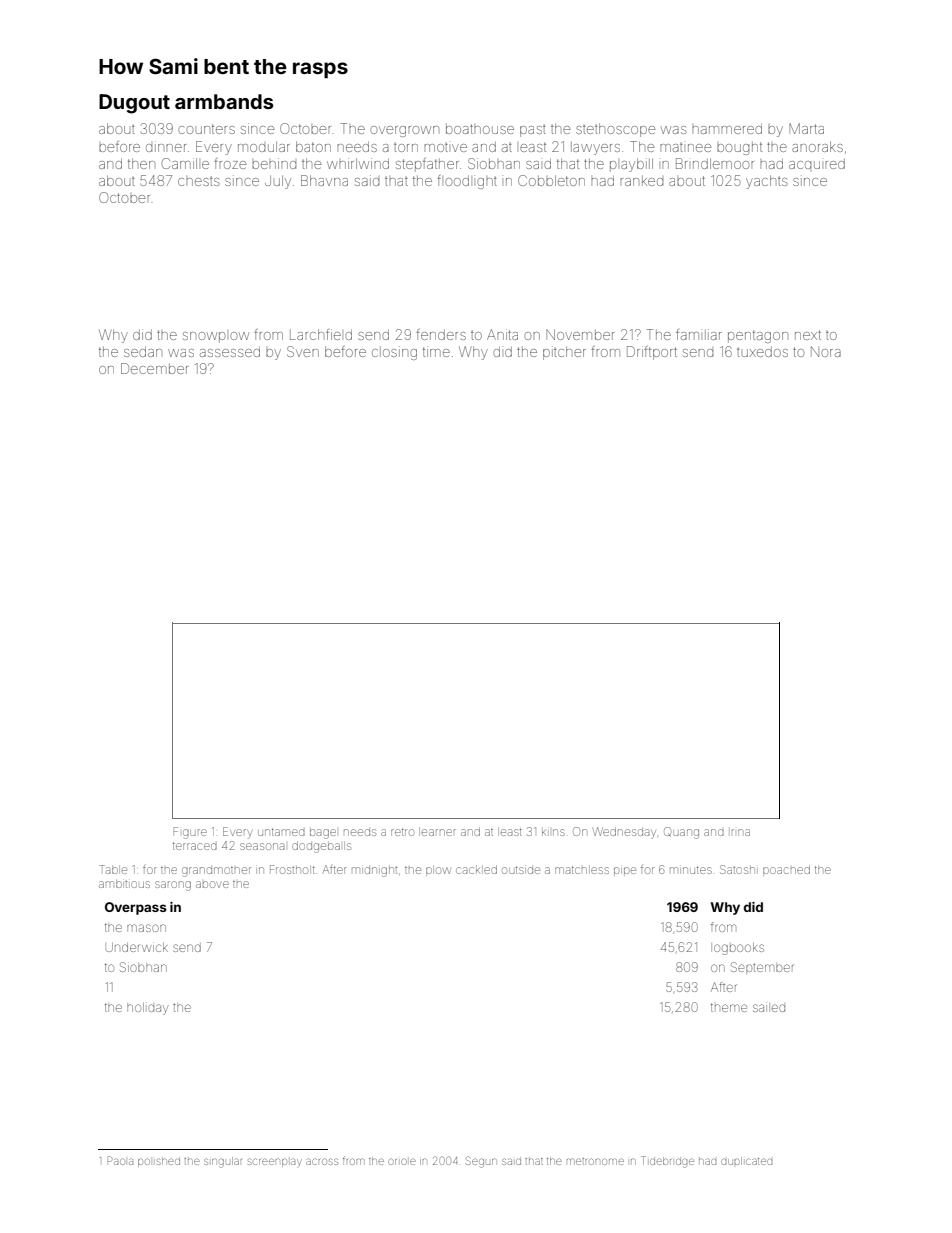  Describe the element at coordinates (212, 884) in the document. I see `above` at that location.
